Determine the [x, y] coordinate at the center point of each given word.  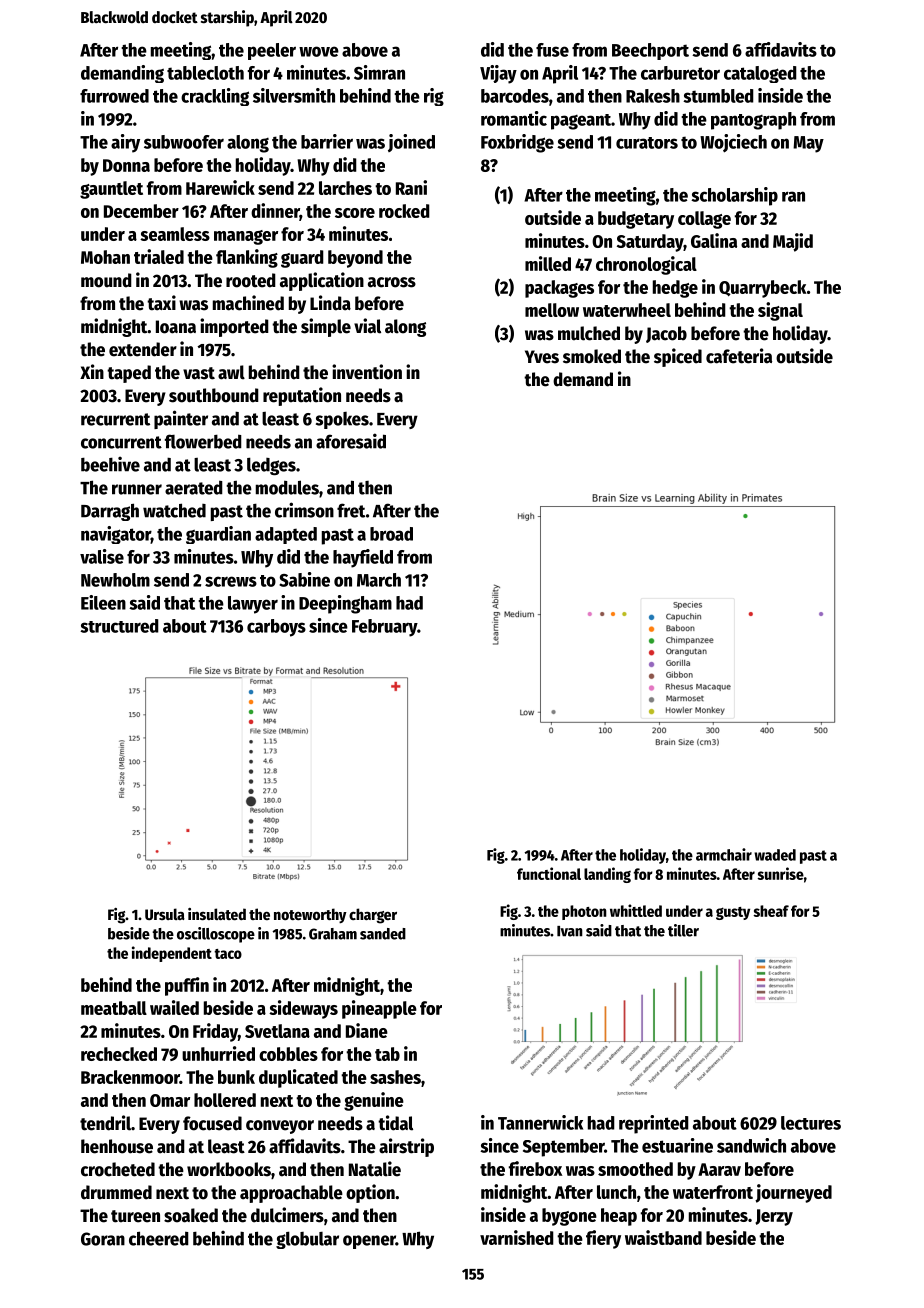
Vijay [498, 74]
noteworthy [310, 916]
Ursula [165, 914]
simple [326, 327]
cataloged [760, 74]
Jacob [666, 334]
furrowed [114, 96]
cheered [159, 1238]
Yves [542, 357]
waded [775, 855]
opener [369, 1242]
